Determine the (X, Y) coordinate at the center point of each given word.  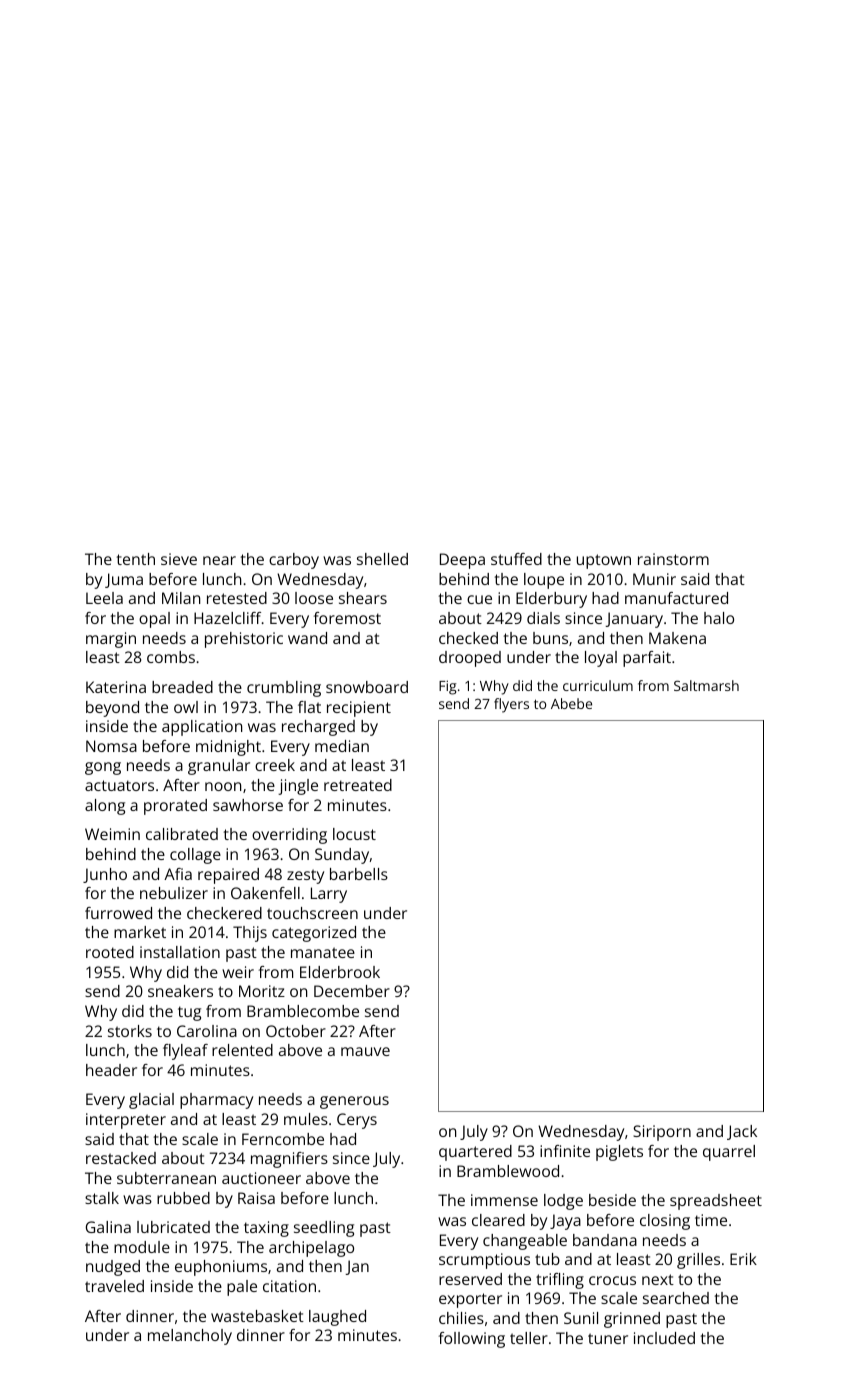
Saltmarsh (706, 685)
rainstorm (673, 559)
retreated (358, 785)
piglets (619, 1153)
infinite (565, 1151)
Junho (105, 875)
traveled (114, 1286)
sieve (179, 559)
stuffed (516, 559)
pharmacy (216, 1101)
